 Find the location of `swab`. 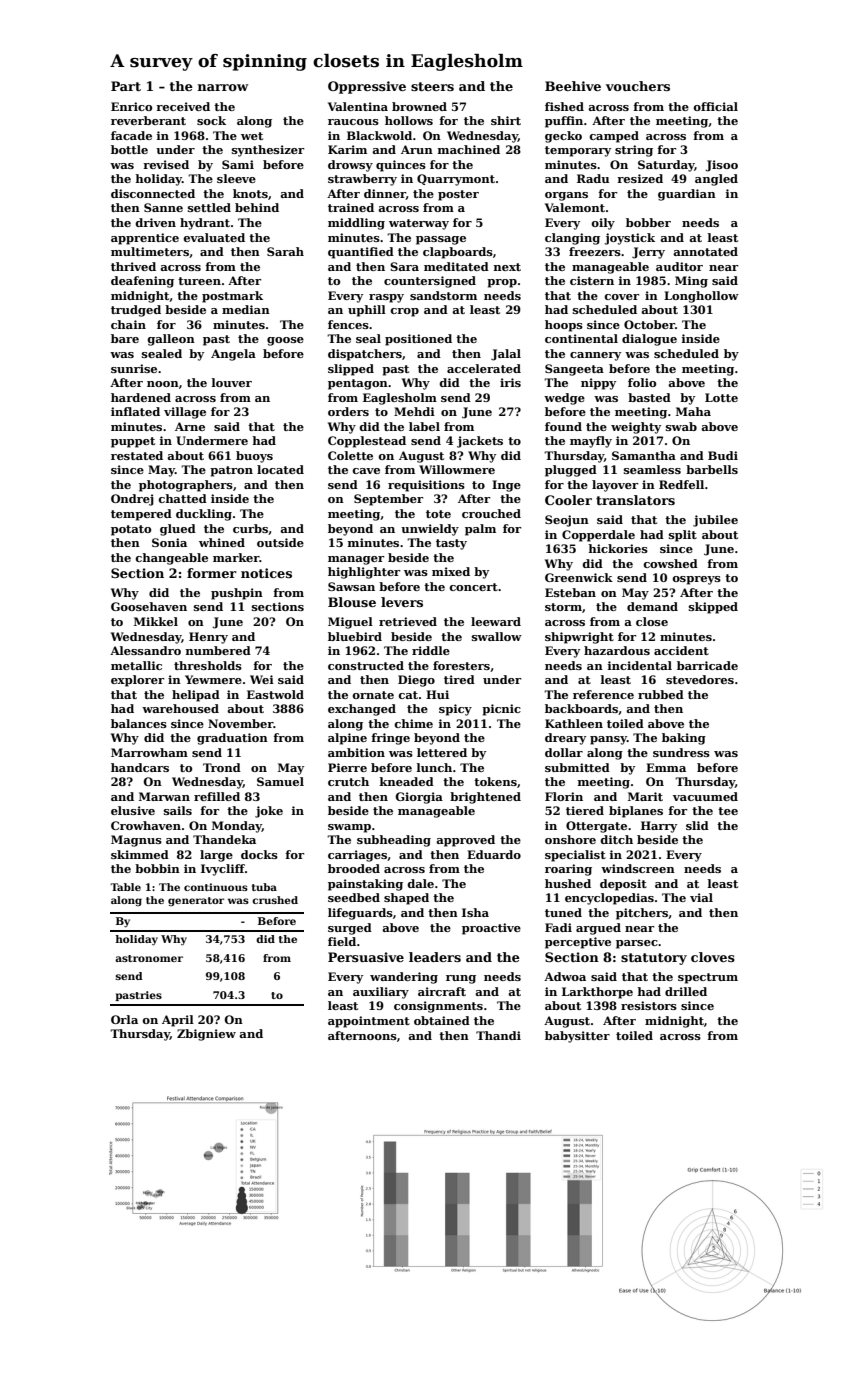

swab is located at coordinates (681, 426).
